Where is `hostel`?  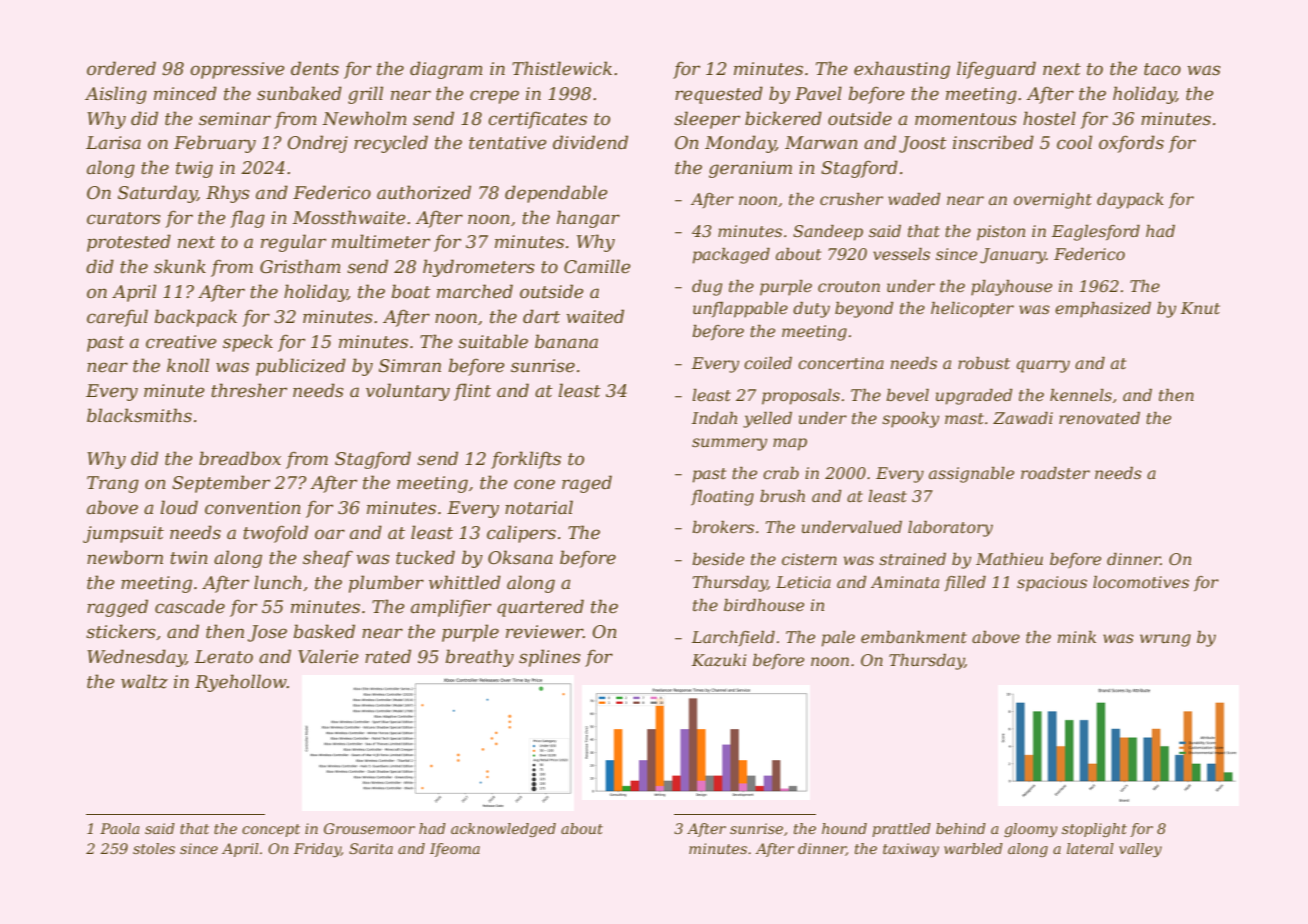
hostel is located at coordinates (1049, 118).
